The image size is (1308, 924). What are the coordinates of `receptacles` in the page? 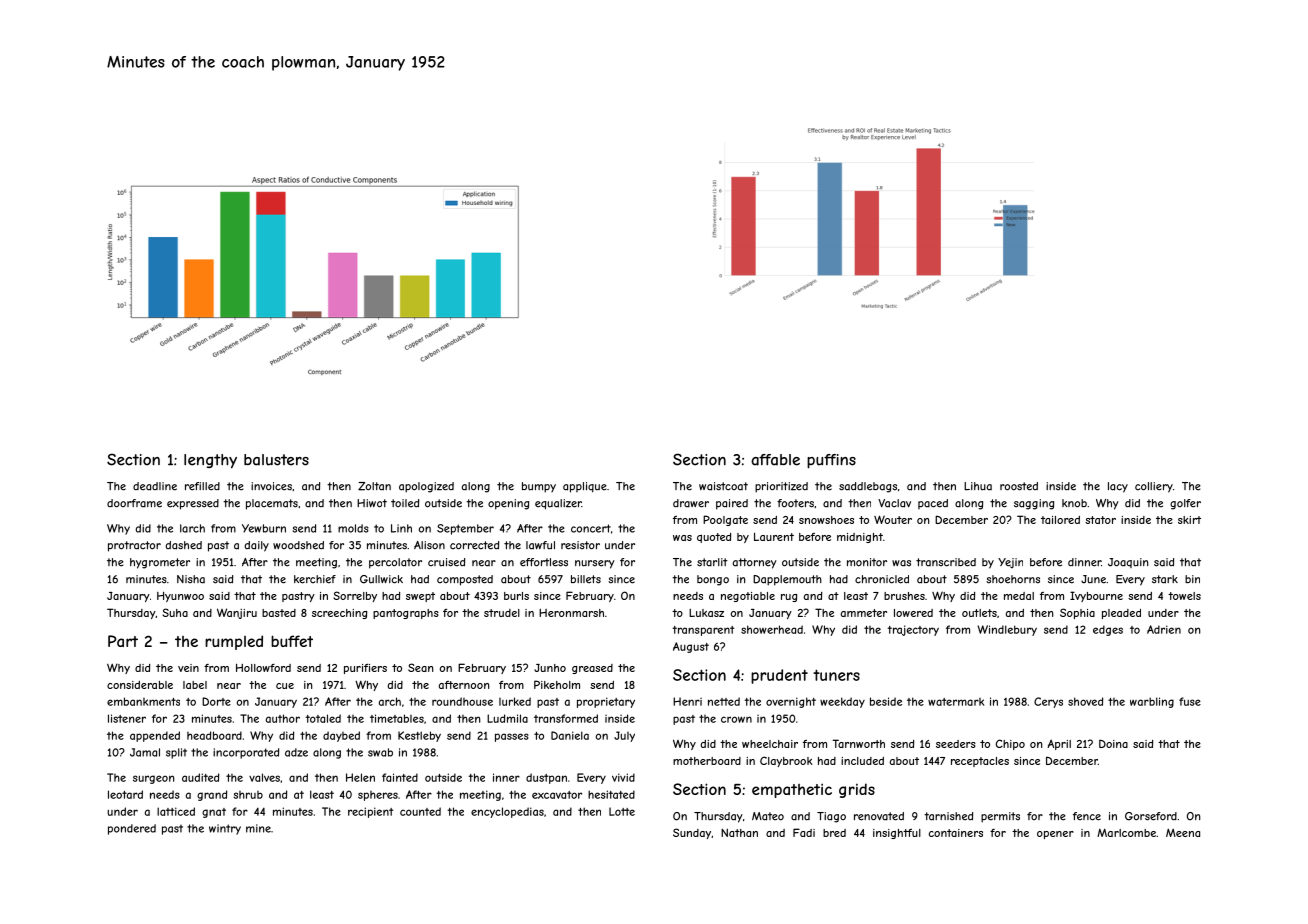 It's located at (980, 762).
